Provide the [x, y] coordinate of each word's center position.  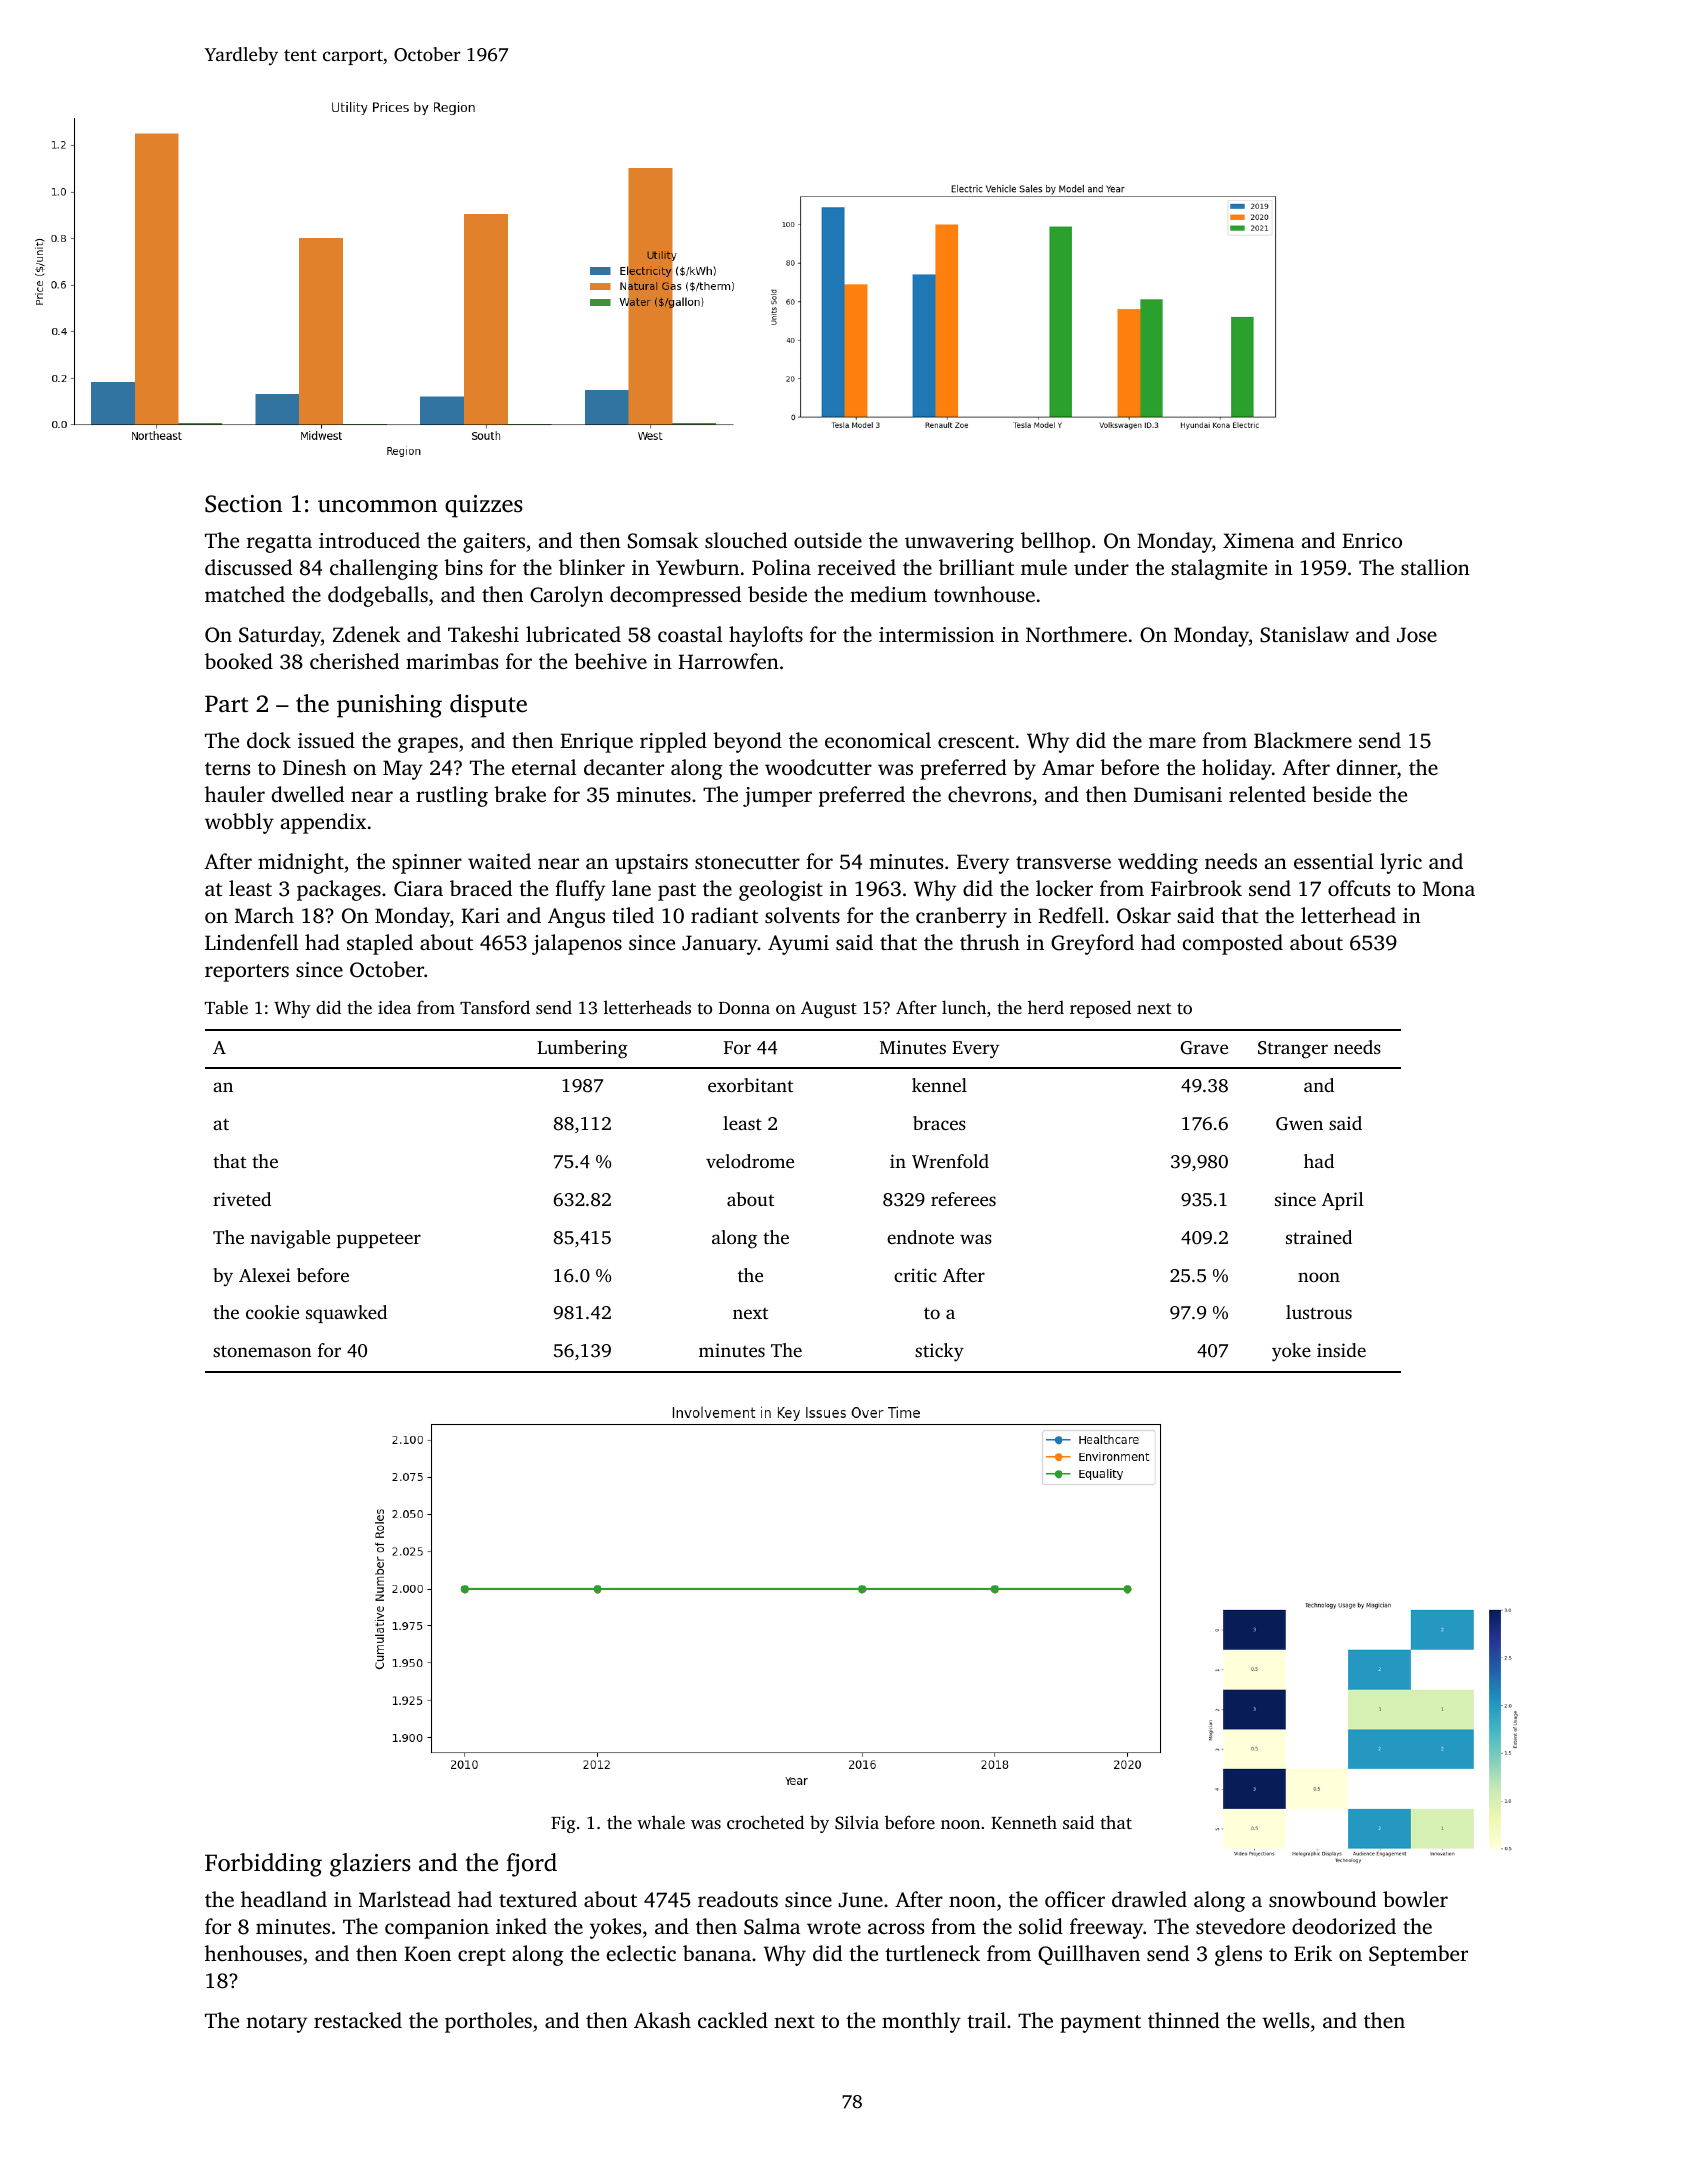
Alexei [265, 1275]
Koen [427, 1953]
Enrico [1372, 540]
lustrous [1319, 1312]
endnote [920, 1237]
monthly [921, 2022]
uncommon [378, 506]
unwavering [959, 543]
